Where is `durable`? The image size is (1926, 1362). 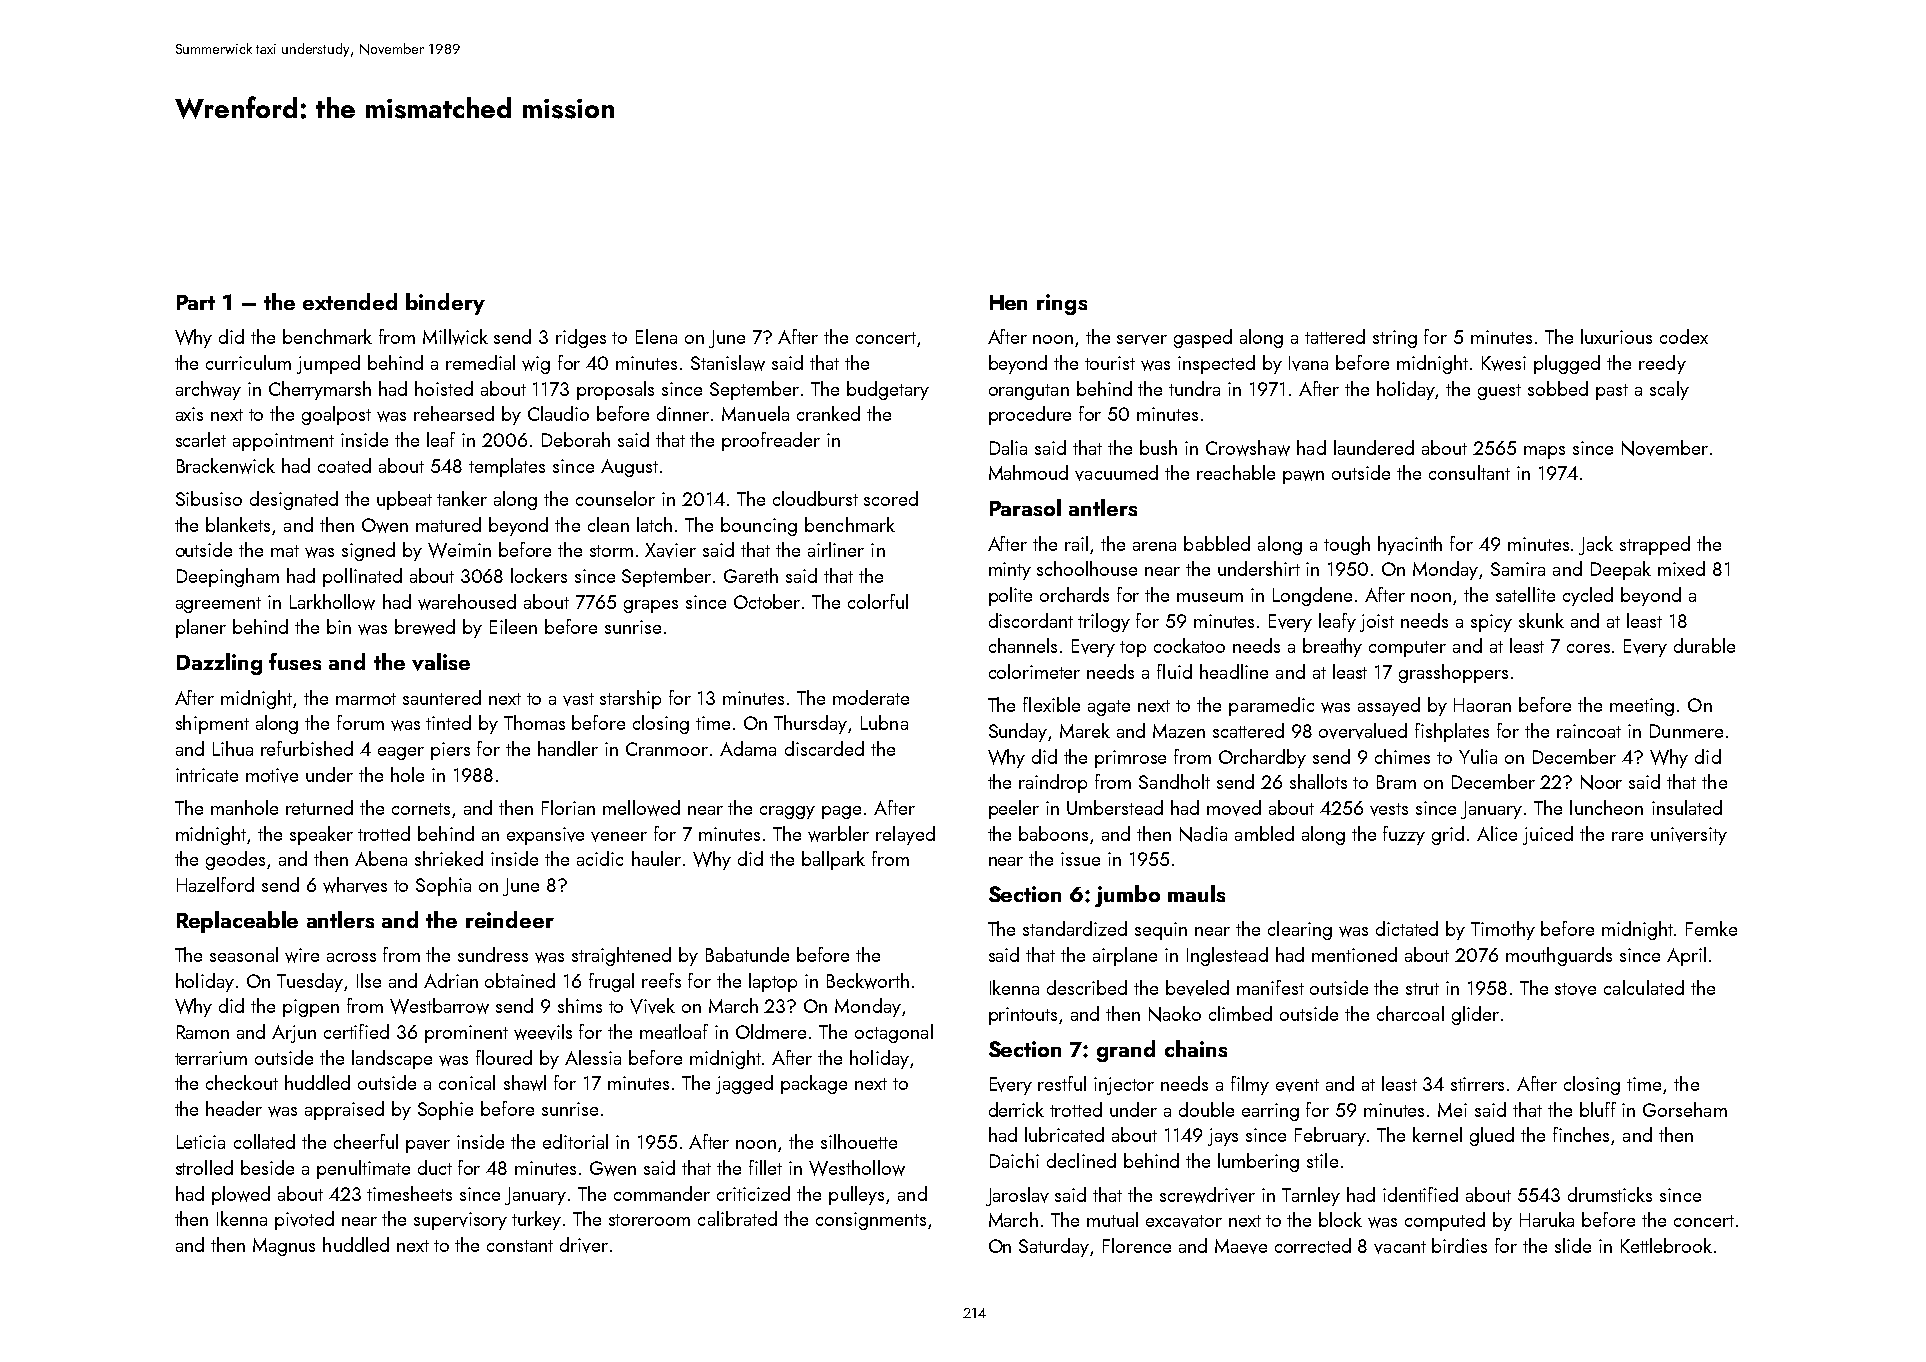
durable is located at coordinates (1704, 645).
